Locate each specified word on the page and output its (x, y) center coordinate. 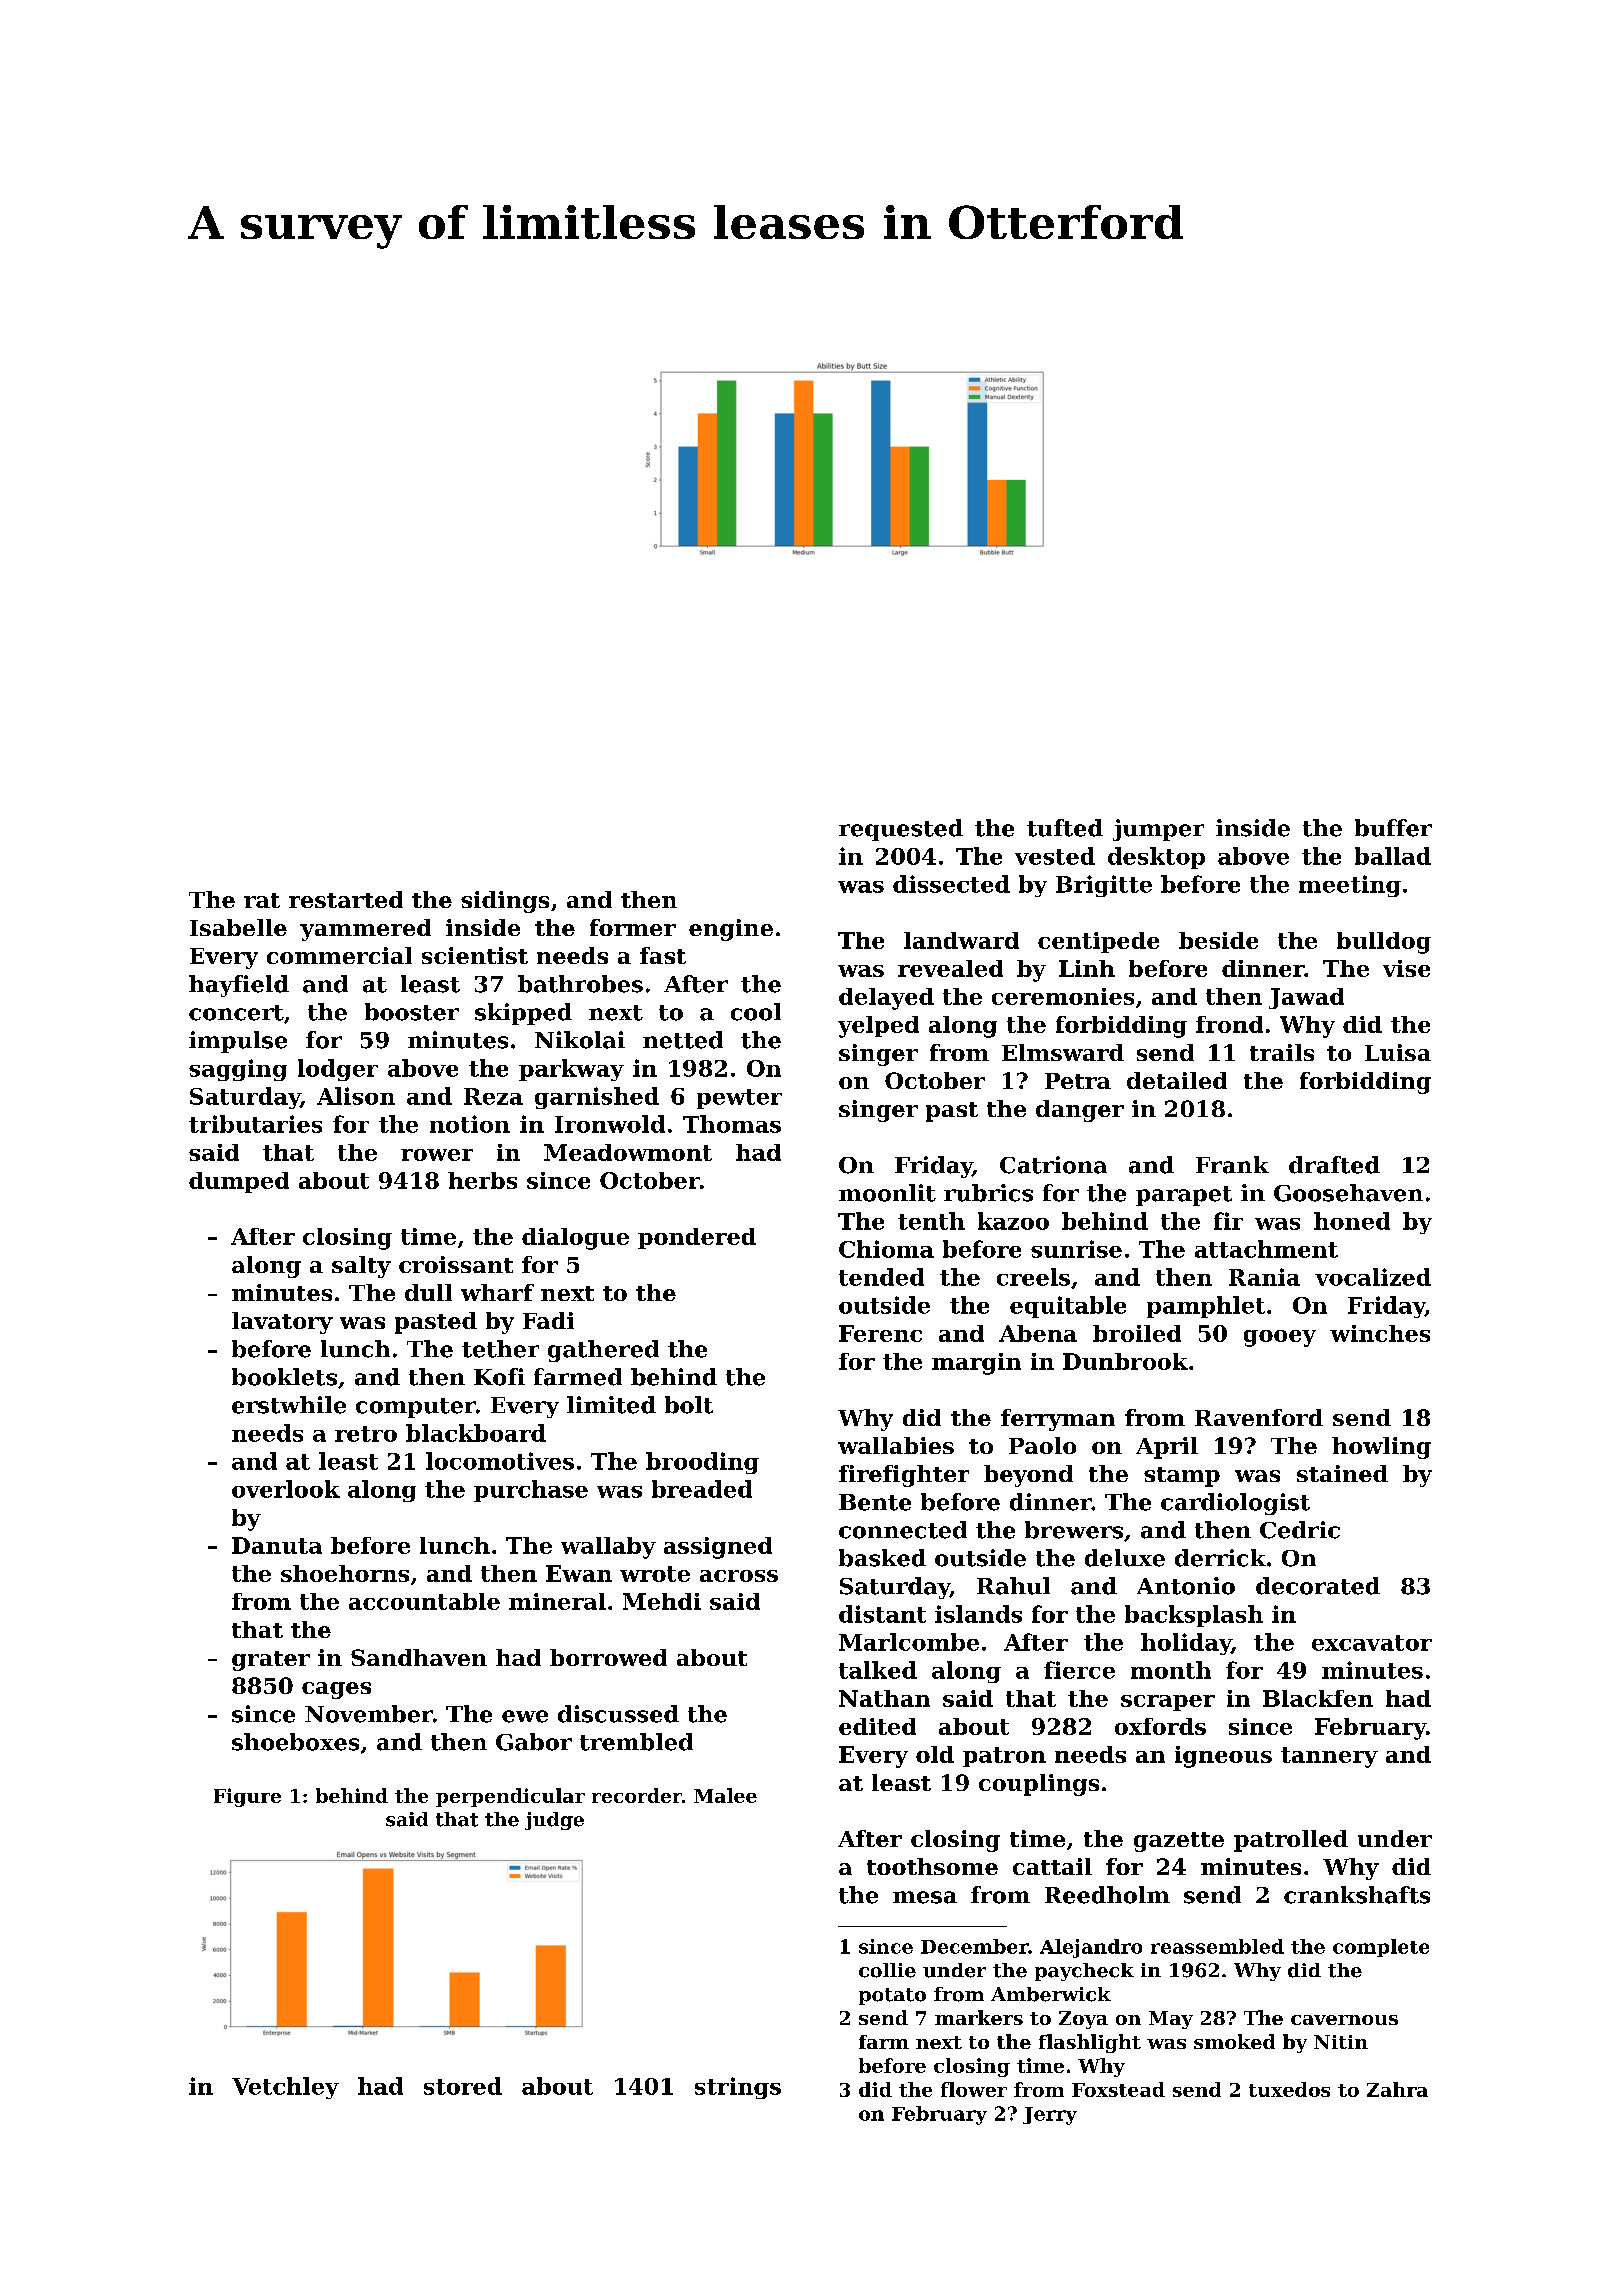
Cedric (1300, 1530)
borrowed (608, 1657)
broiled (1137, 1333)
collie (887, 1970)
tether (500, 1349)
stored (463, 2086)
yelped (878, 1027)
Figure (247, 1797)
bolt (689, 1405)
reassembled (1217, 1946)
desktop (1156, 858)
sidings (505, 902)
